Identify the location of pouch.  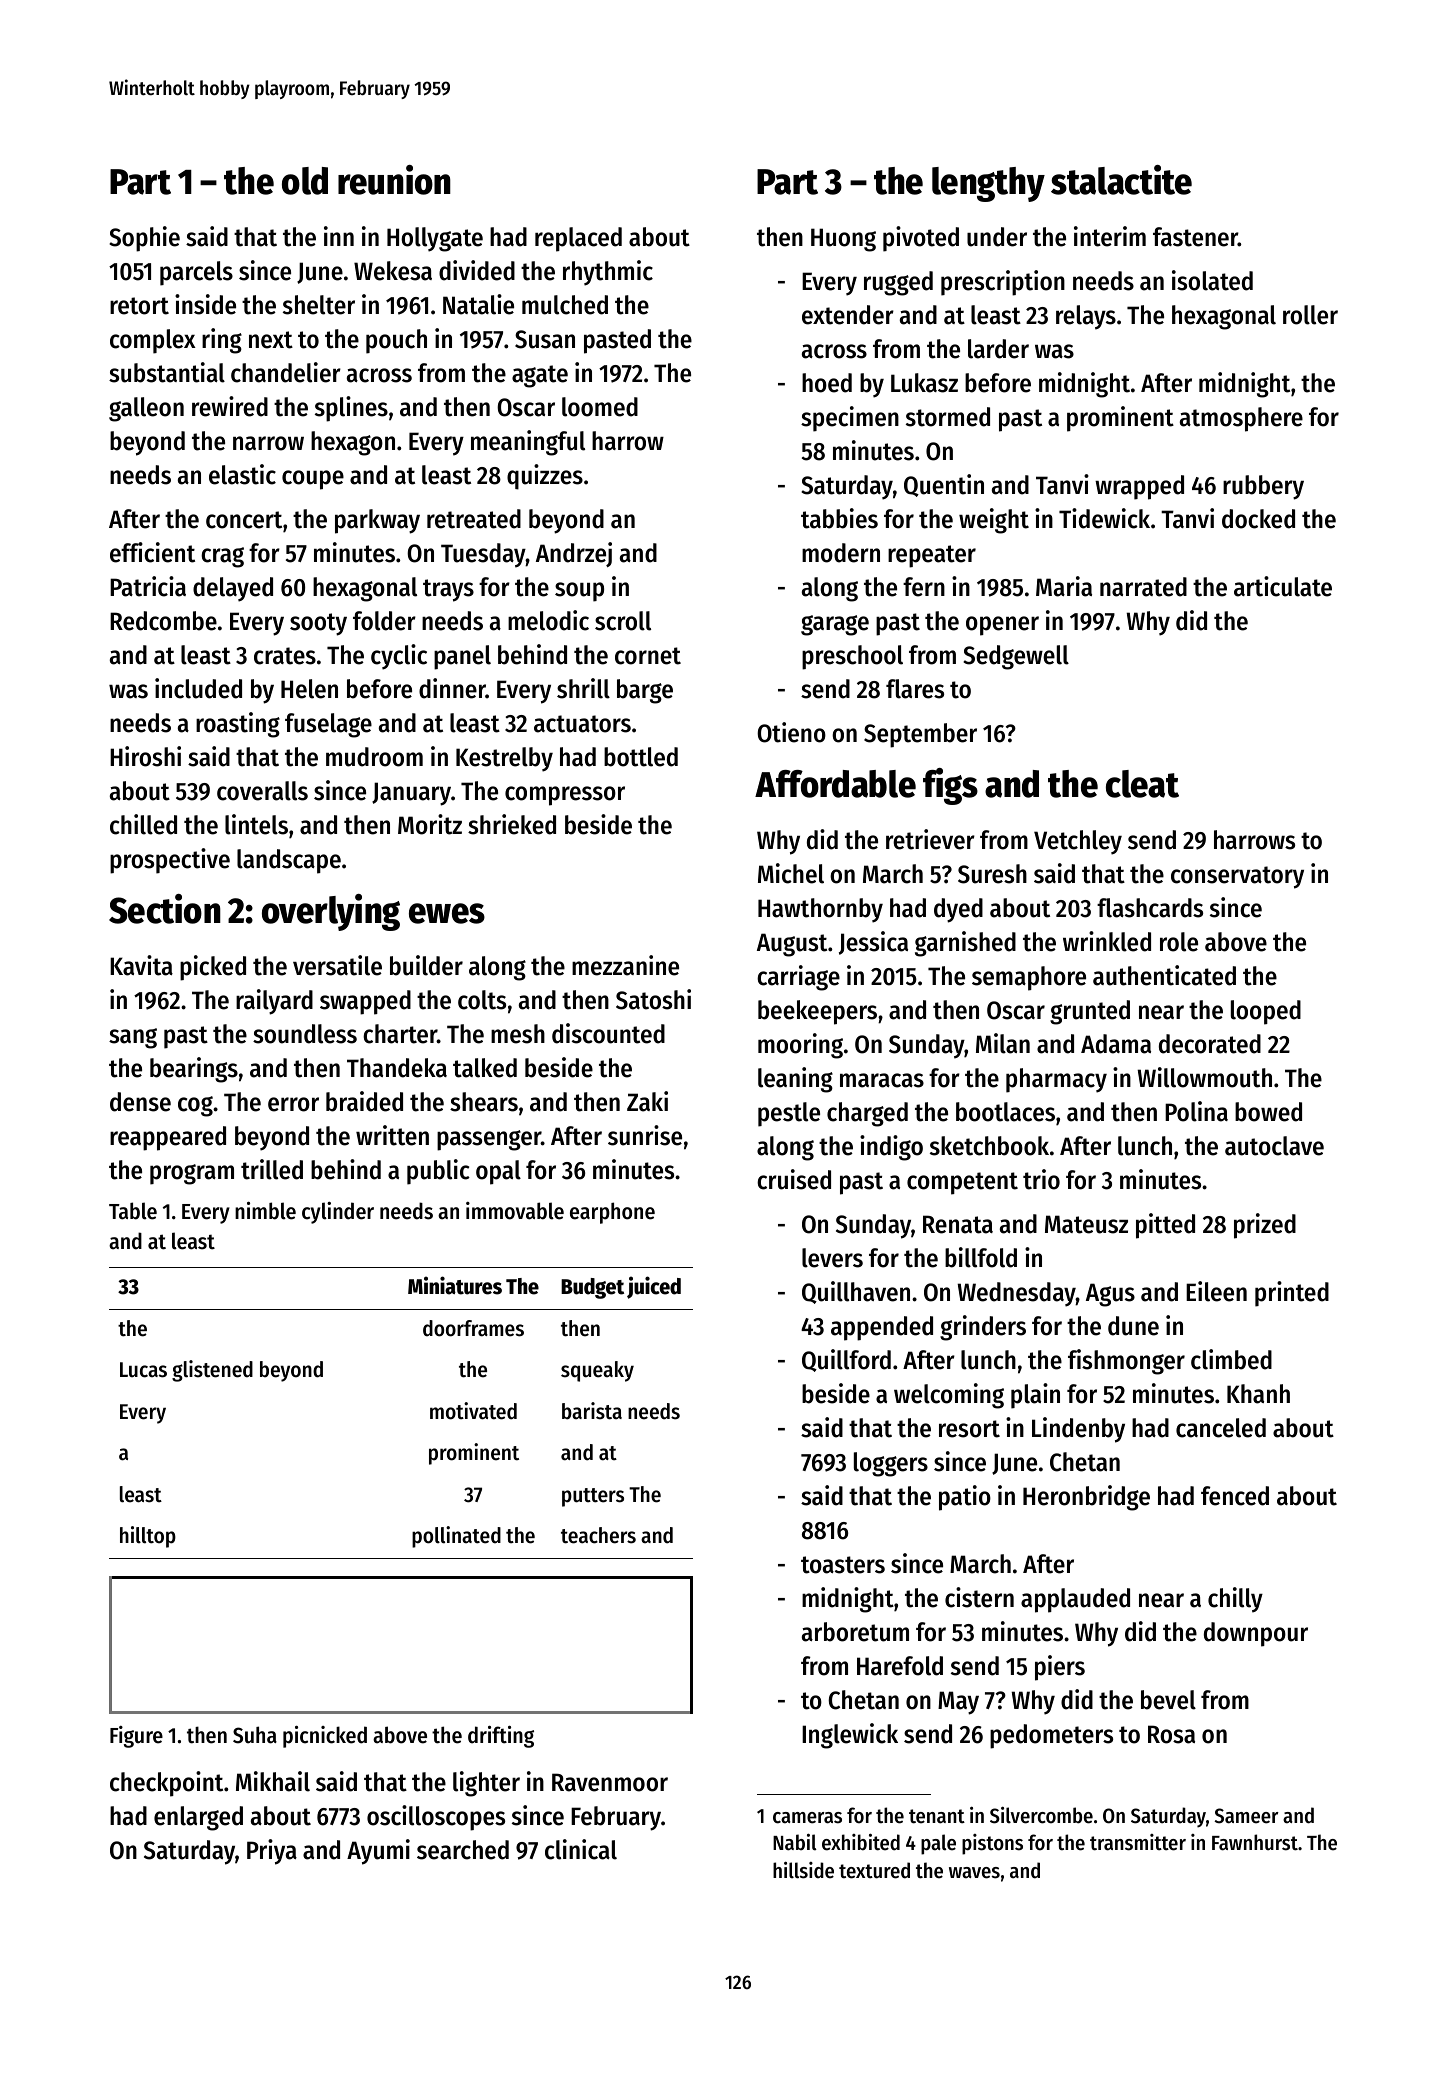
(396, 341).
